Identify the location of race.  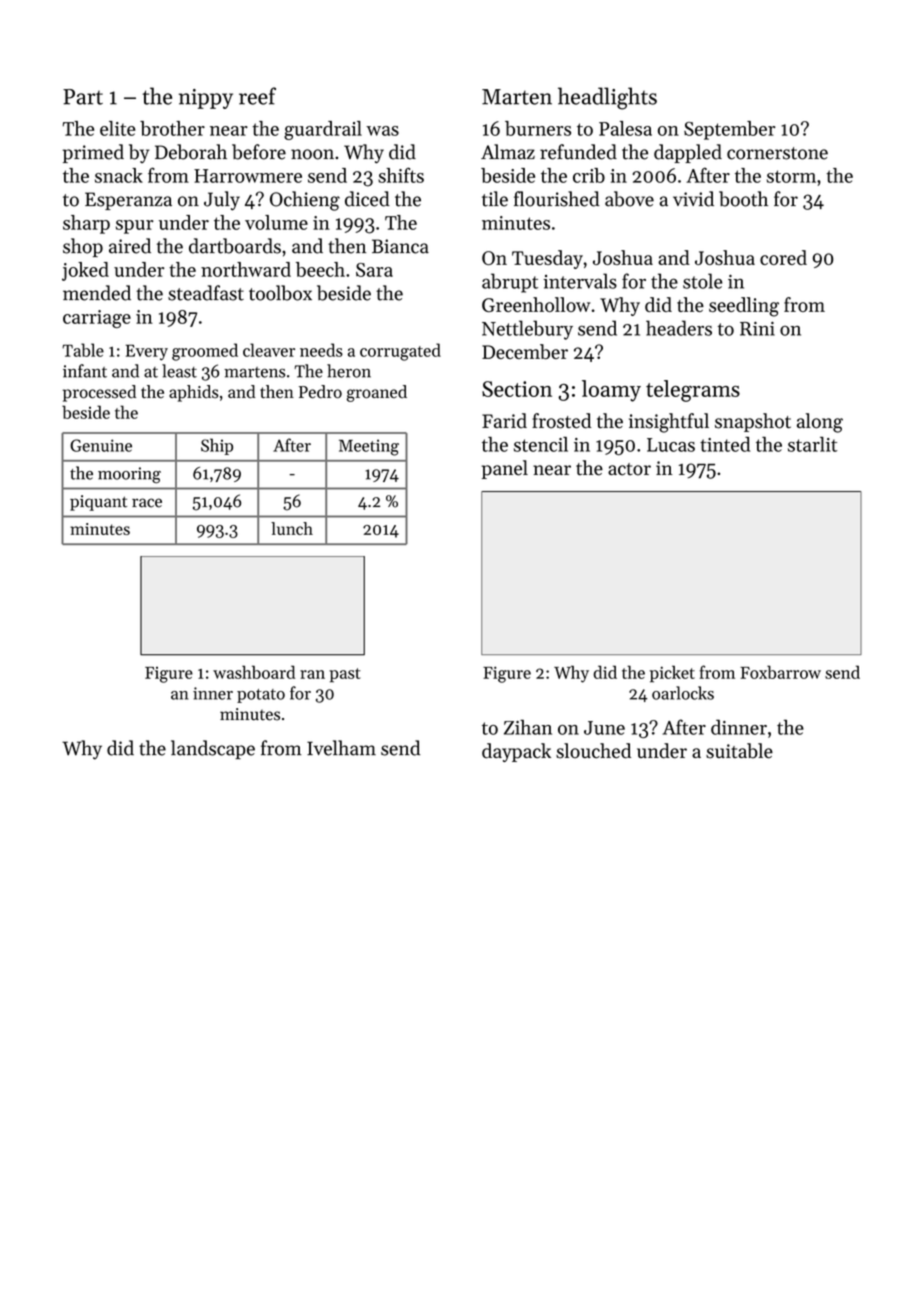
(147, 503).
